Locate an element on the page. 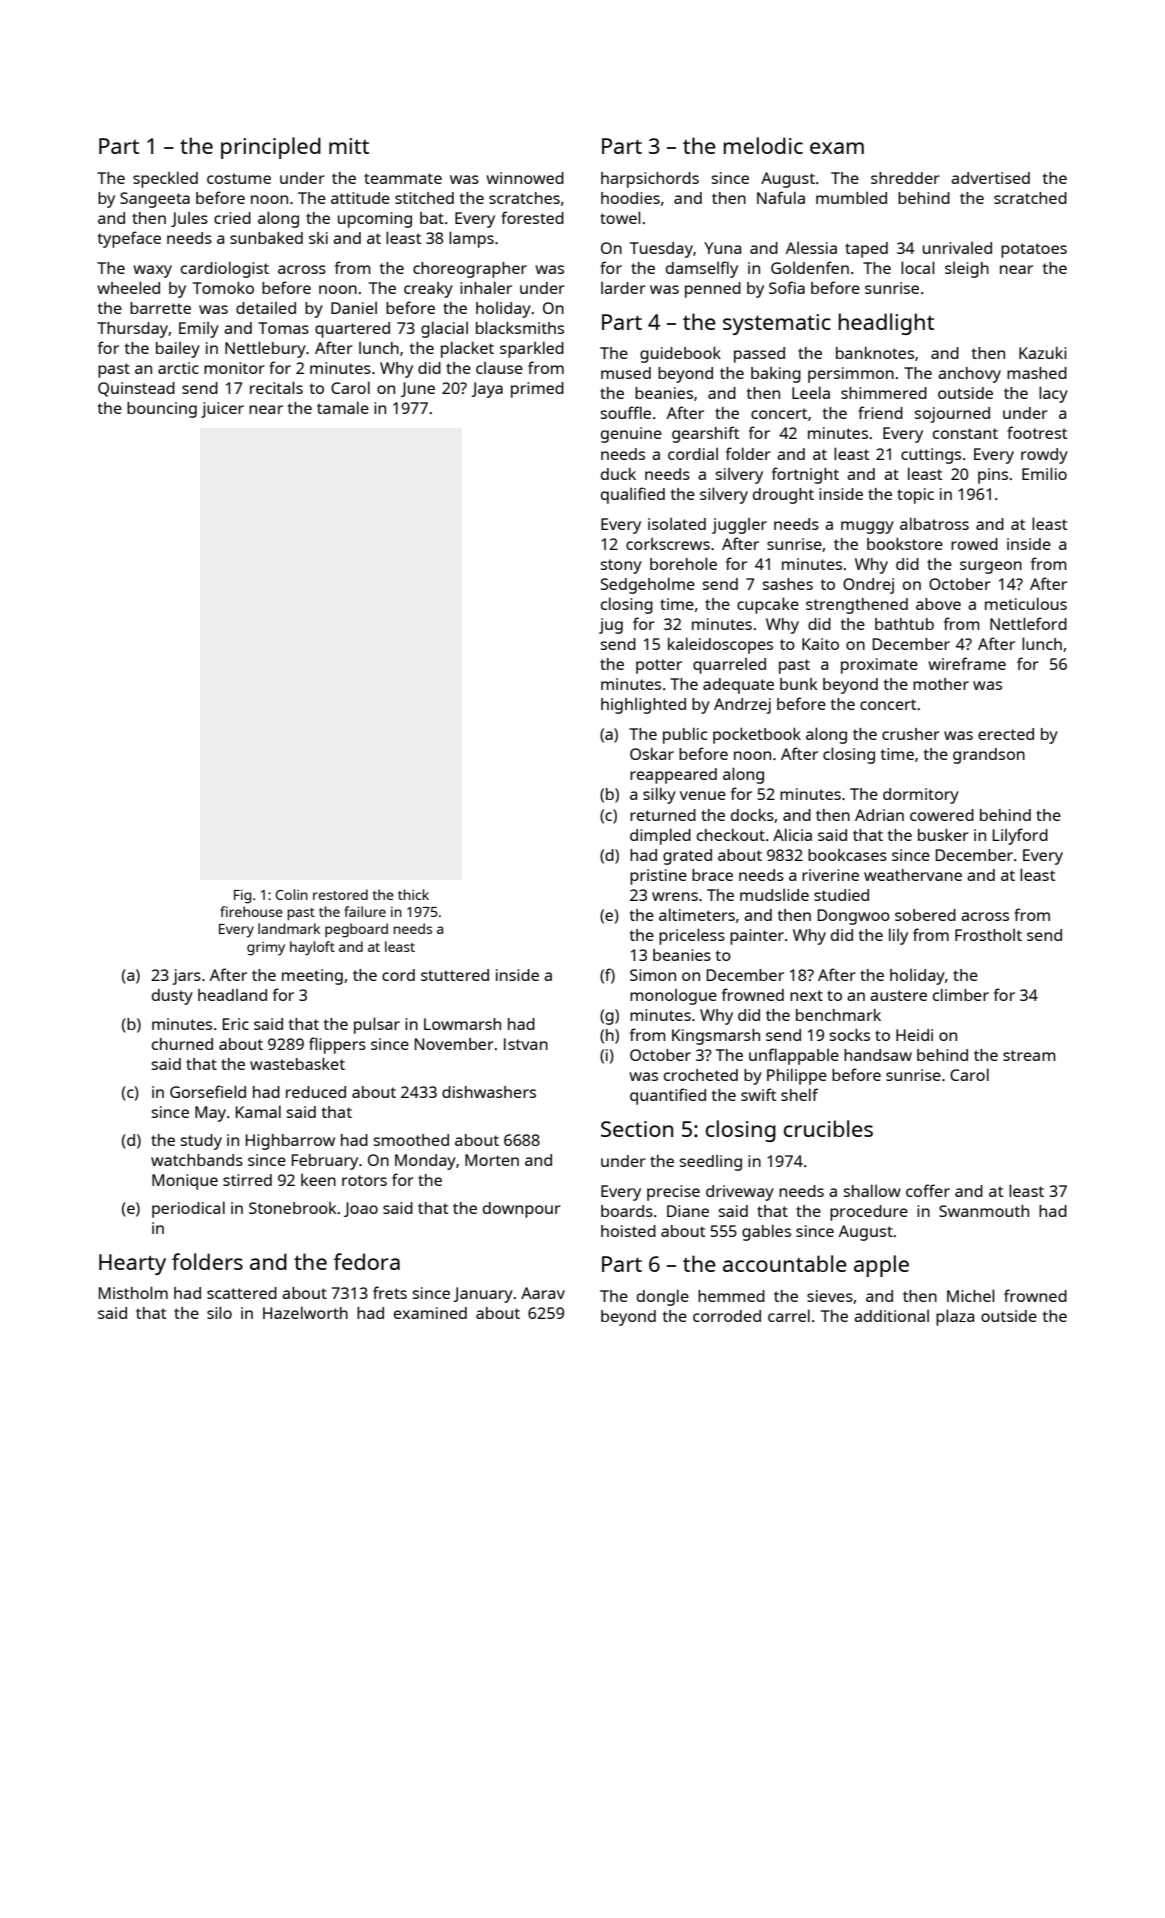 Image resolution: width=1165 pixels, height=1918 pixels. Sangeeta is located at coordinates (155, 200).
